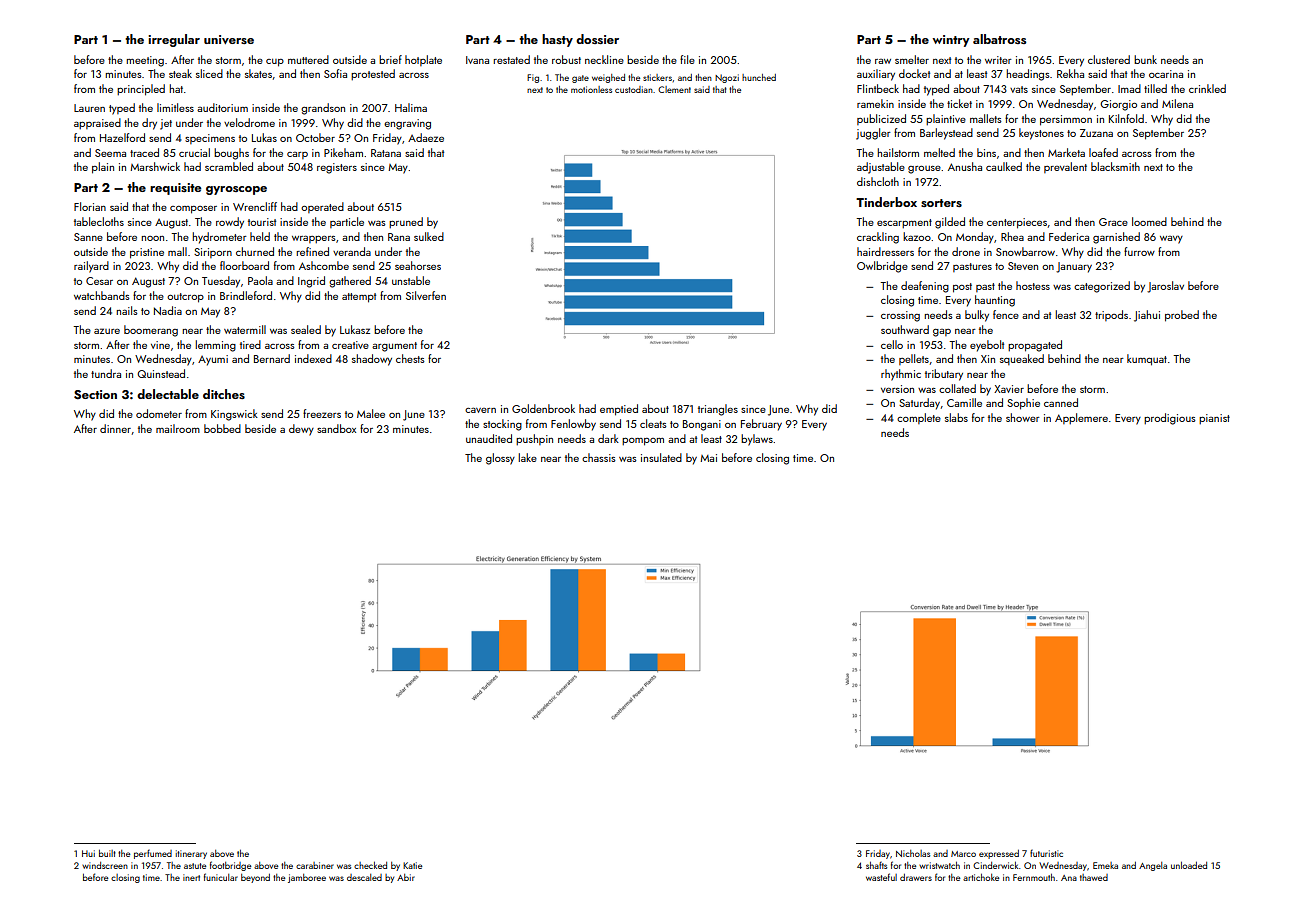 The image size is (1308, 924). I want to click on glossy, so click(500, 459).
